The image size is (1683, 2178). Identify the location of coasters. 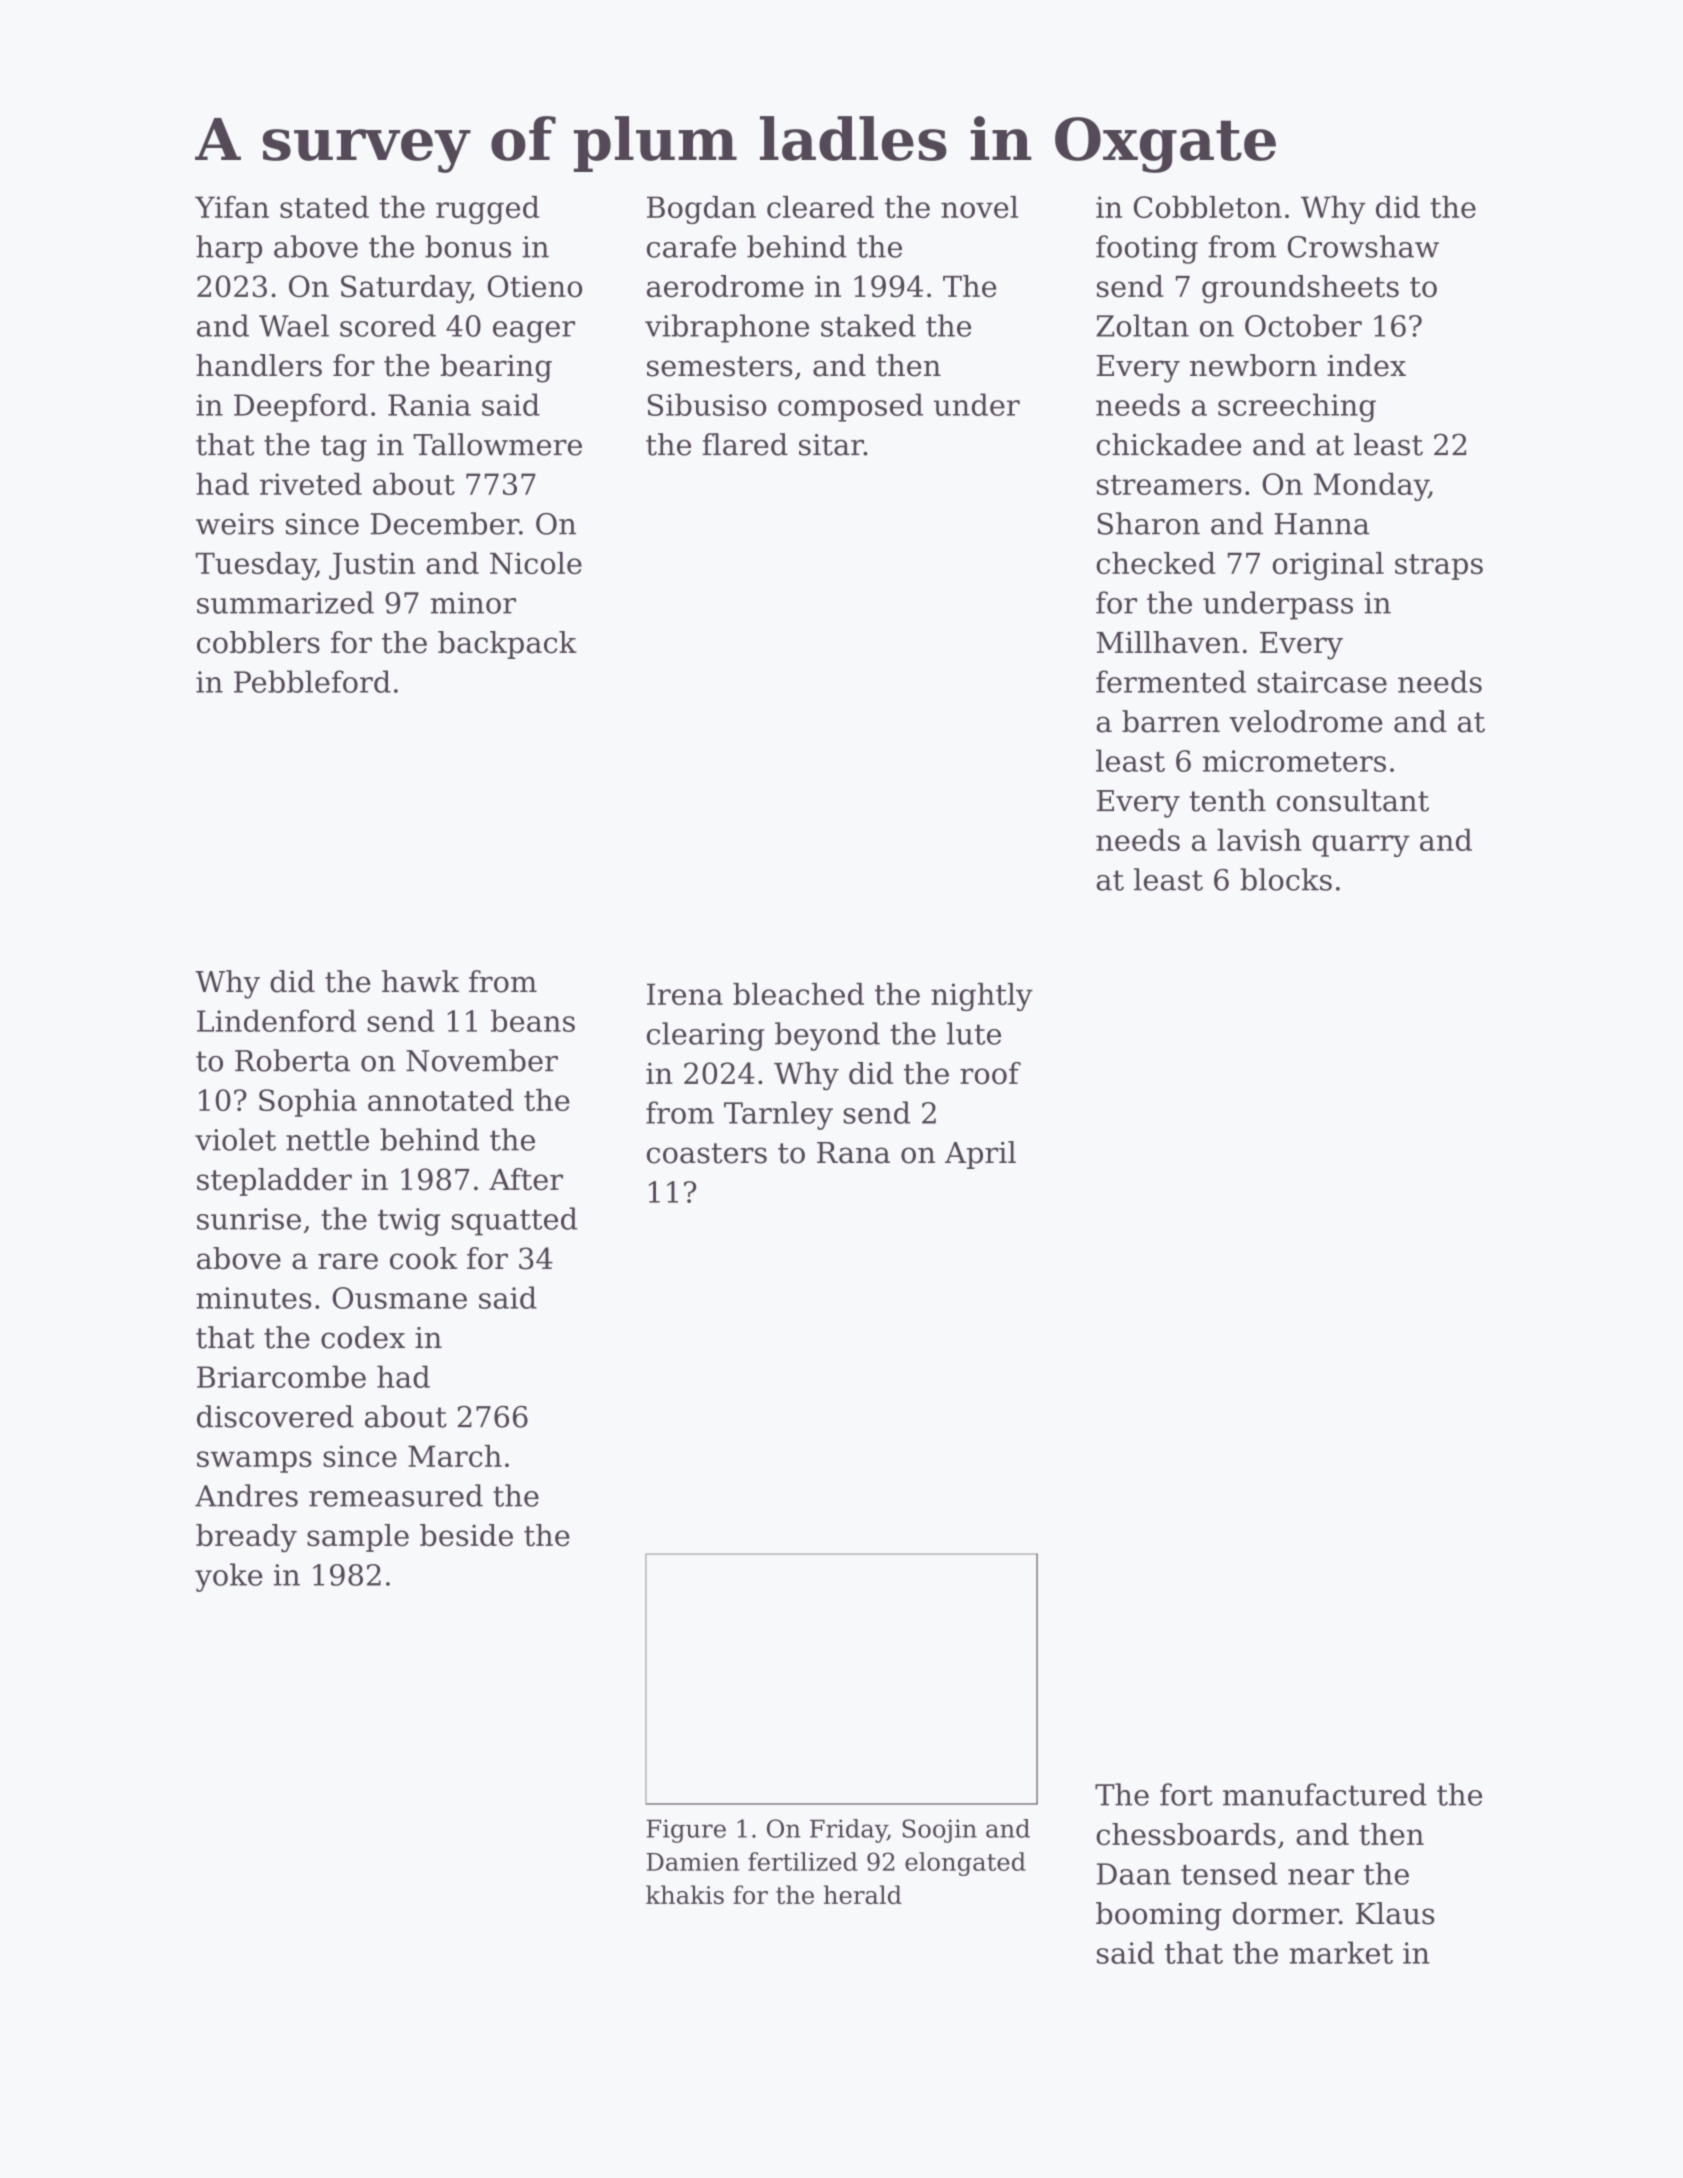
(707, 1153).
